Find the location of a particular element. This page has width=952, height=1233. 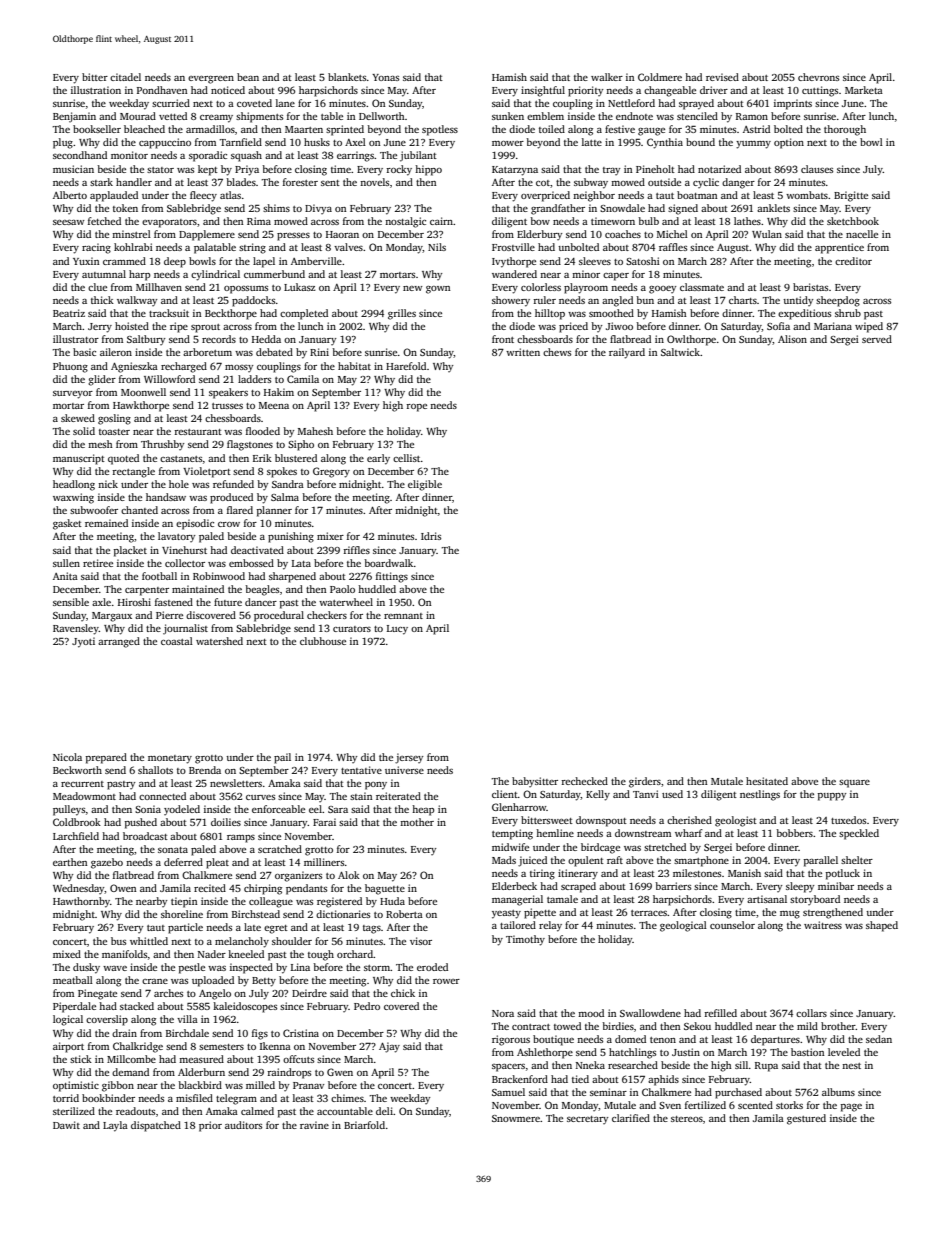

colleague is located at coordinates (271, 902).
